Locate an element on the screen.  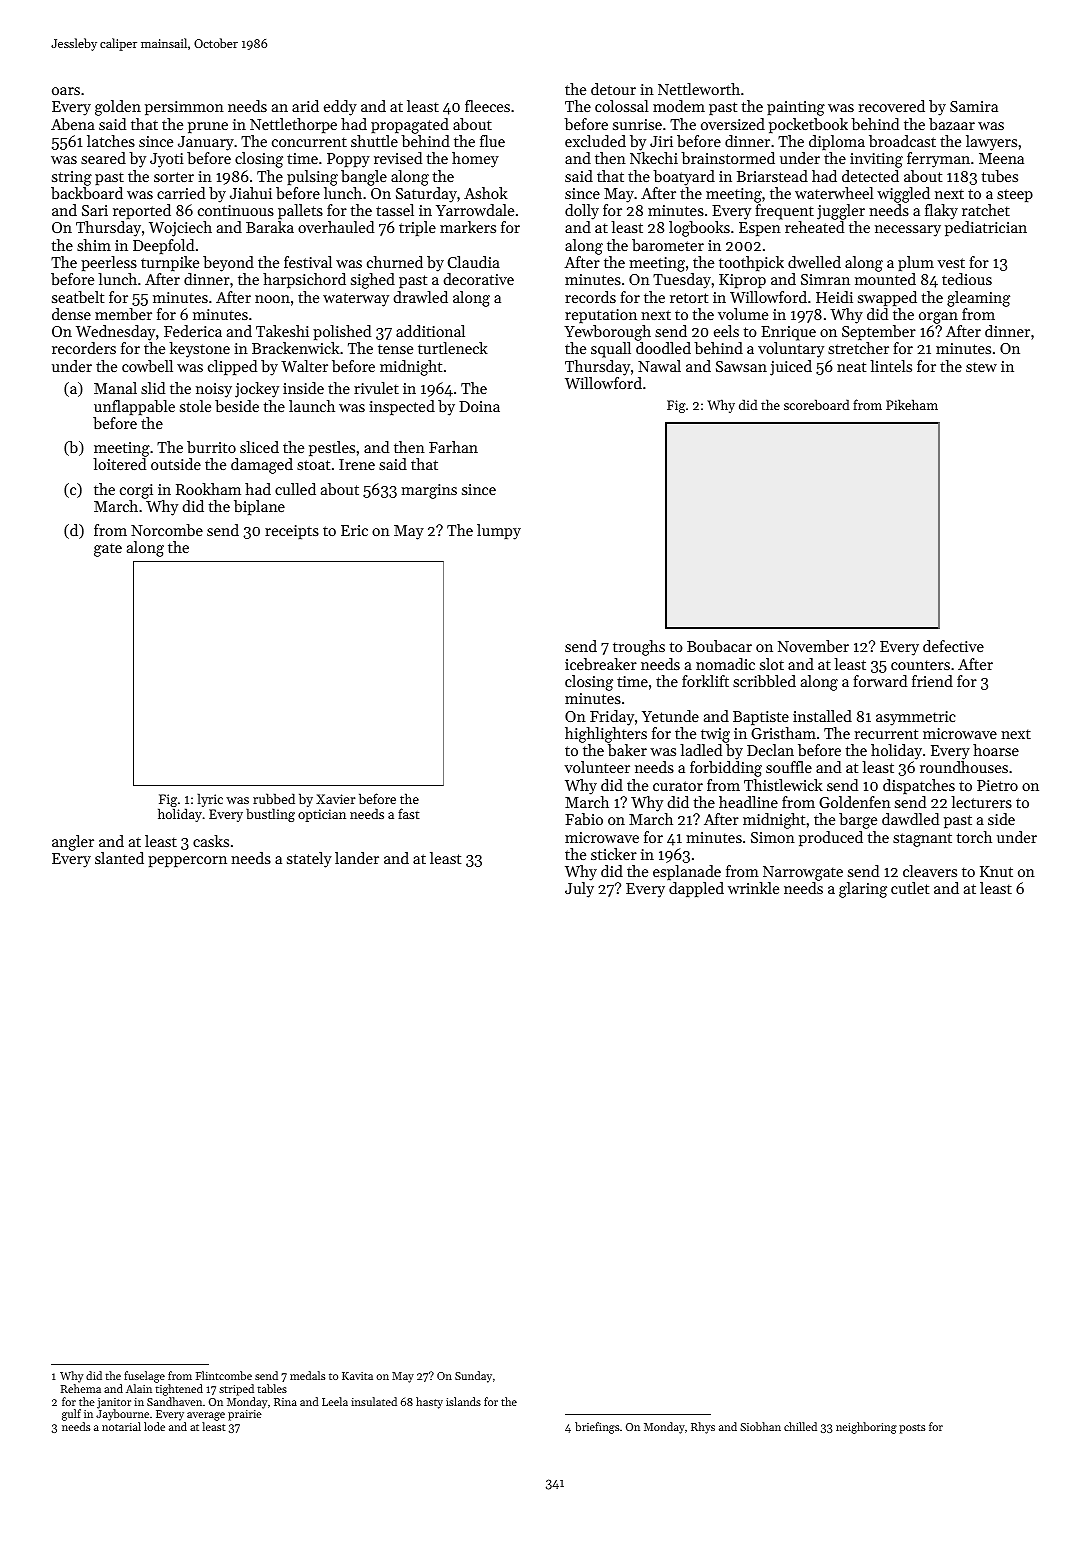
Sunday is located at coordinates (473, 1377).
